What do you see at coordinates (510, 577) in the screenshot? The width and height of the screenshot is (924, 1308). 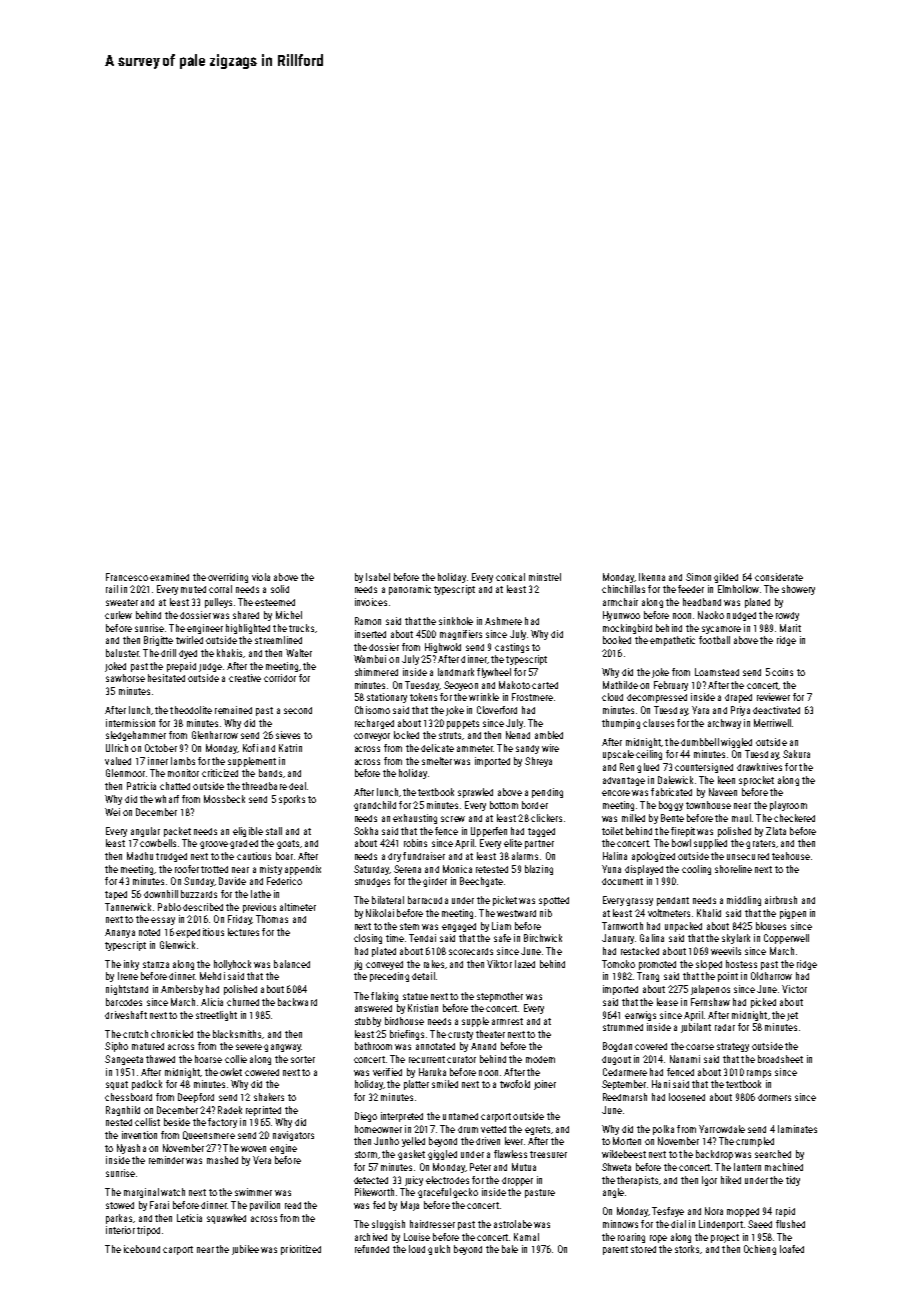 I see `conical` at bounding box center [510, 577].
